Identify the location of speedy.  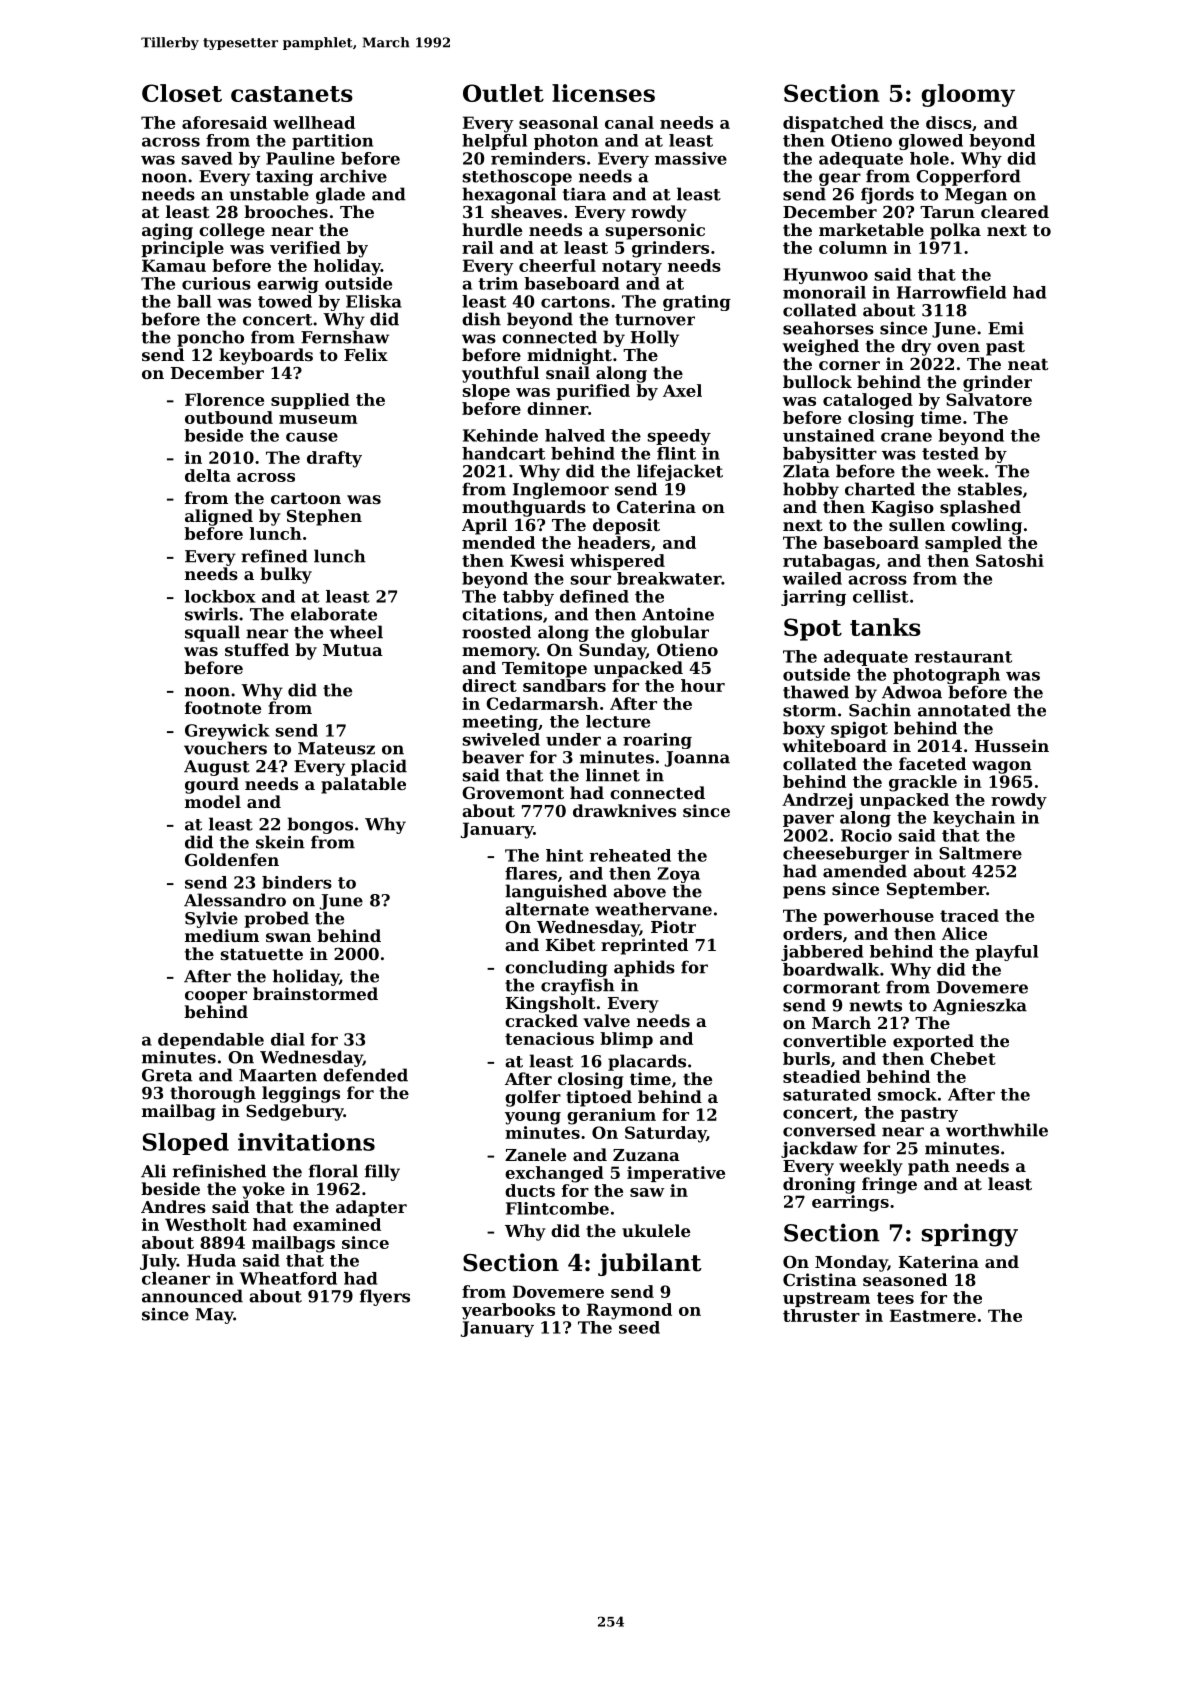
(679, 437).
